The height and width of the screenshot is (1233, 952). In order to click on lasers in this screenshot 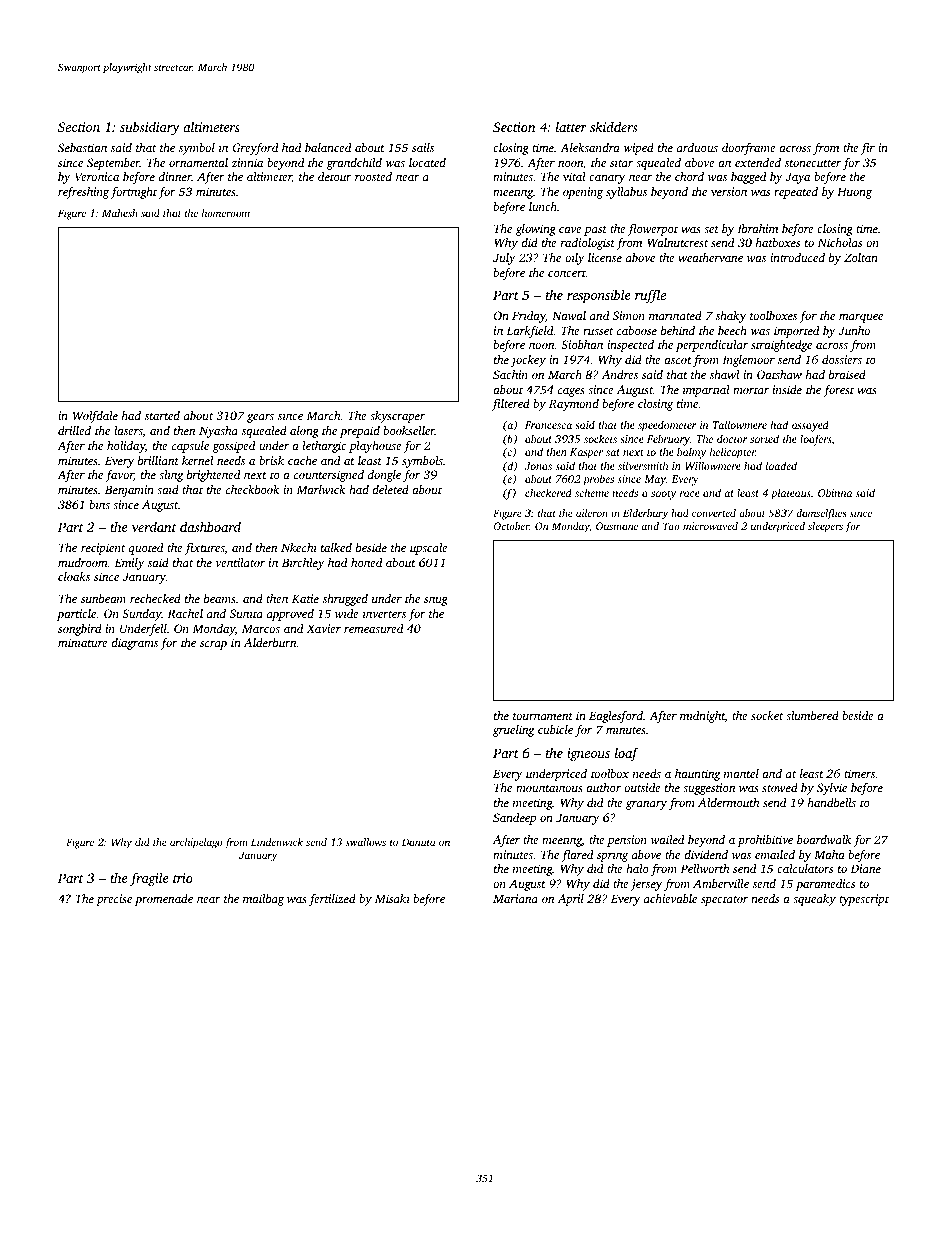, I will do `click(128, 431)`.
